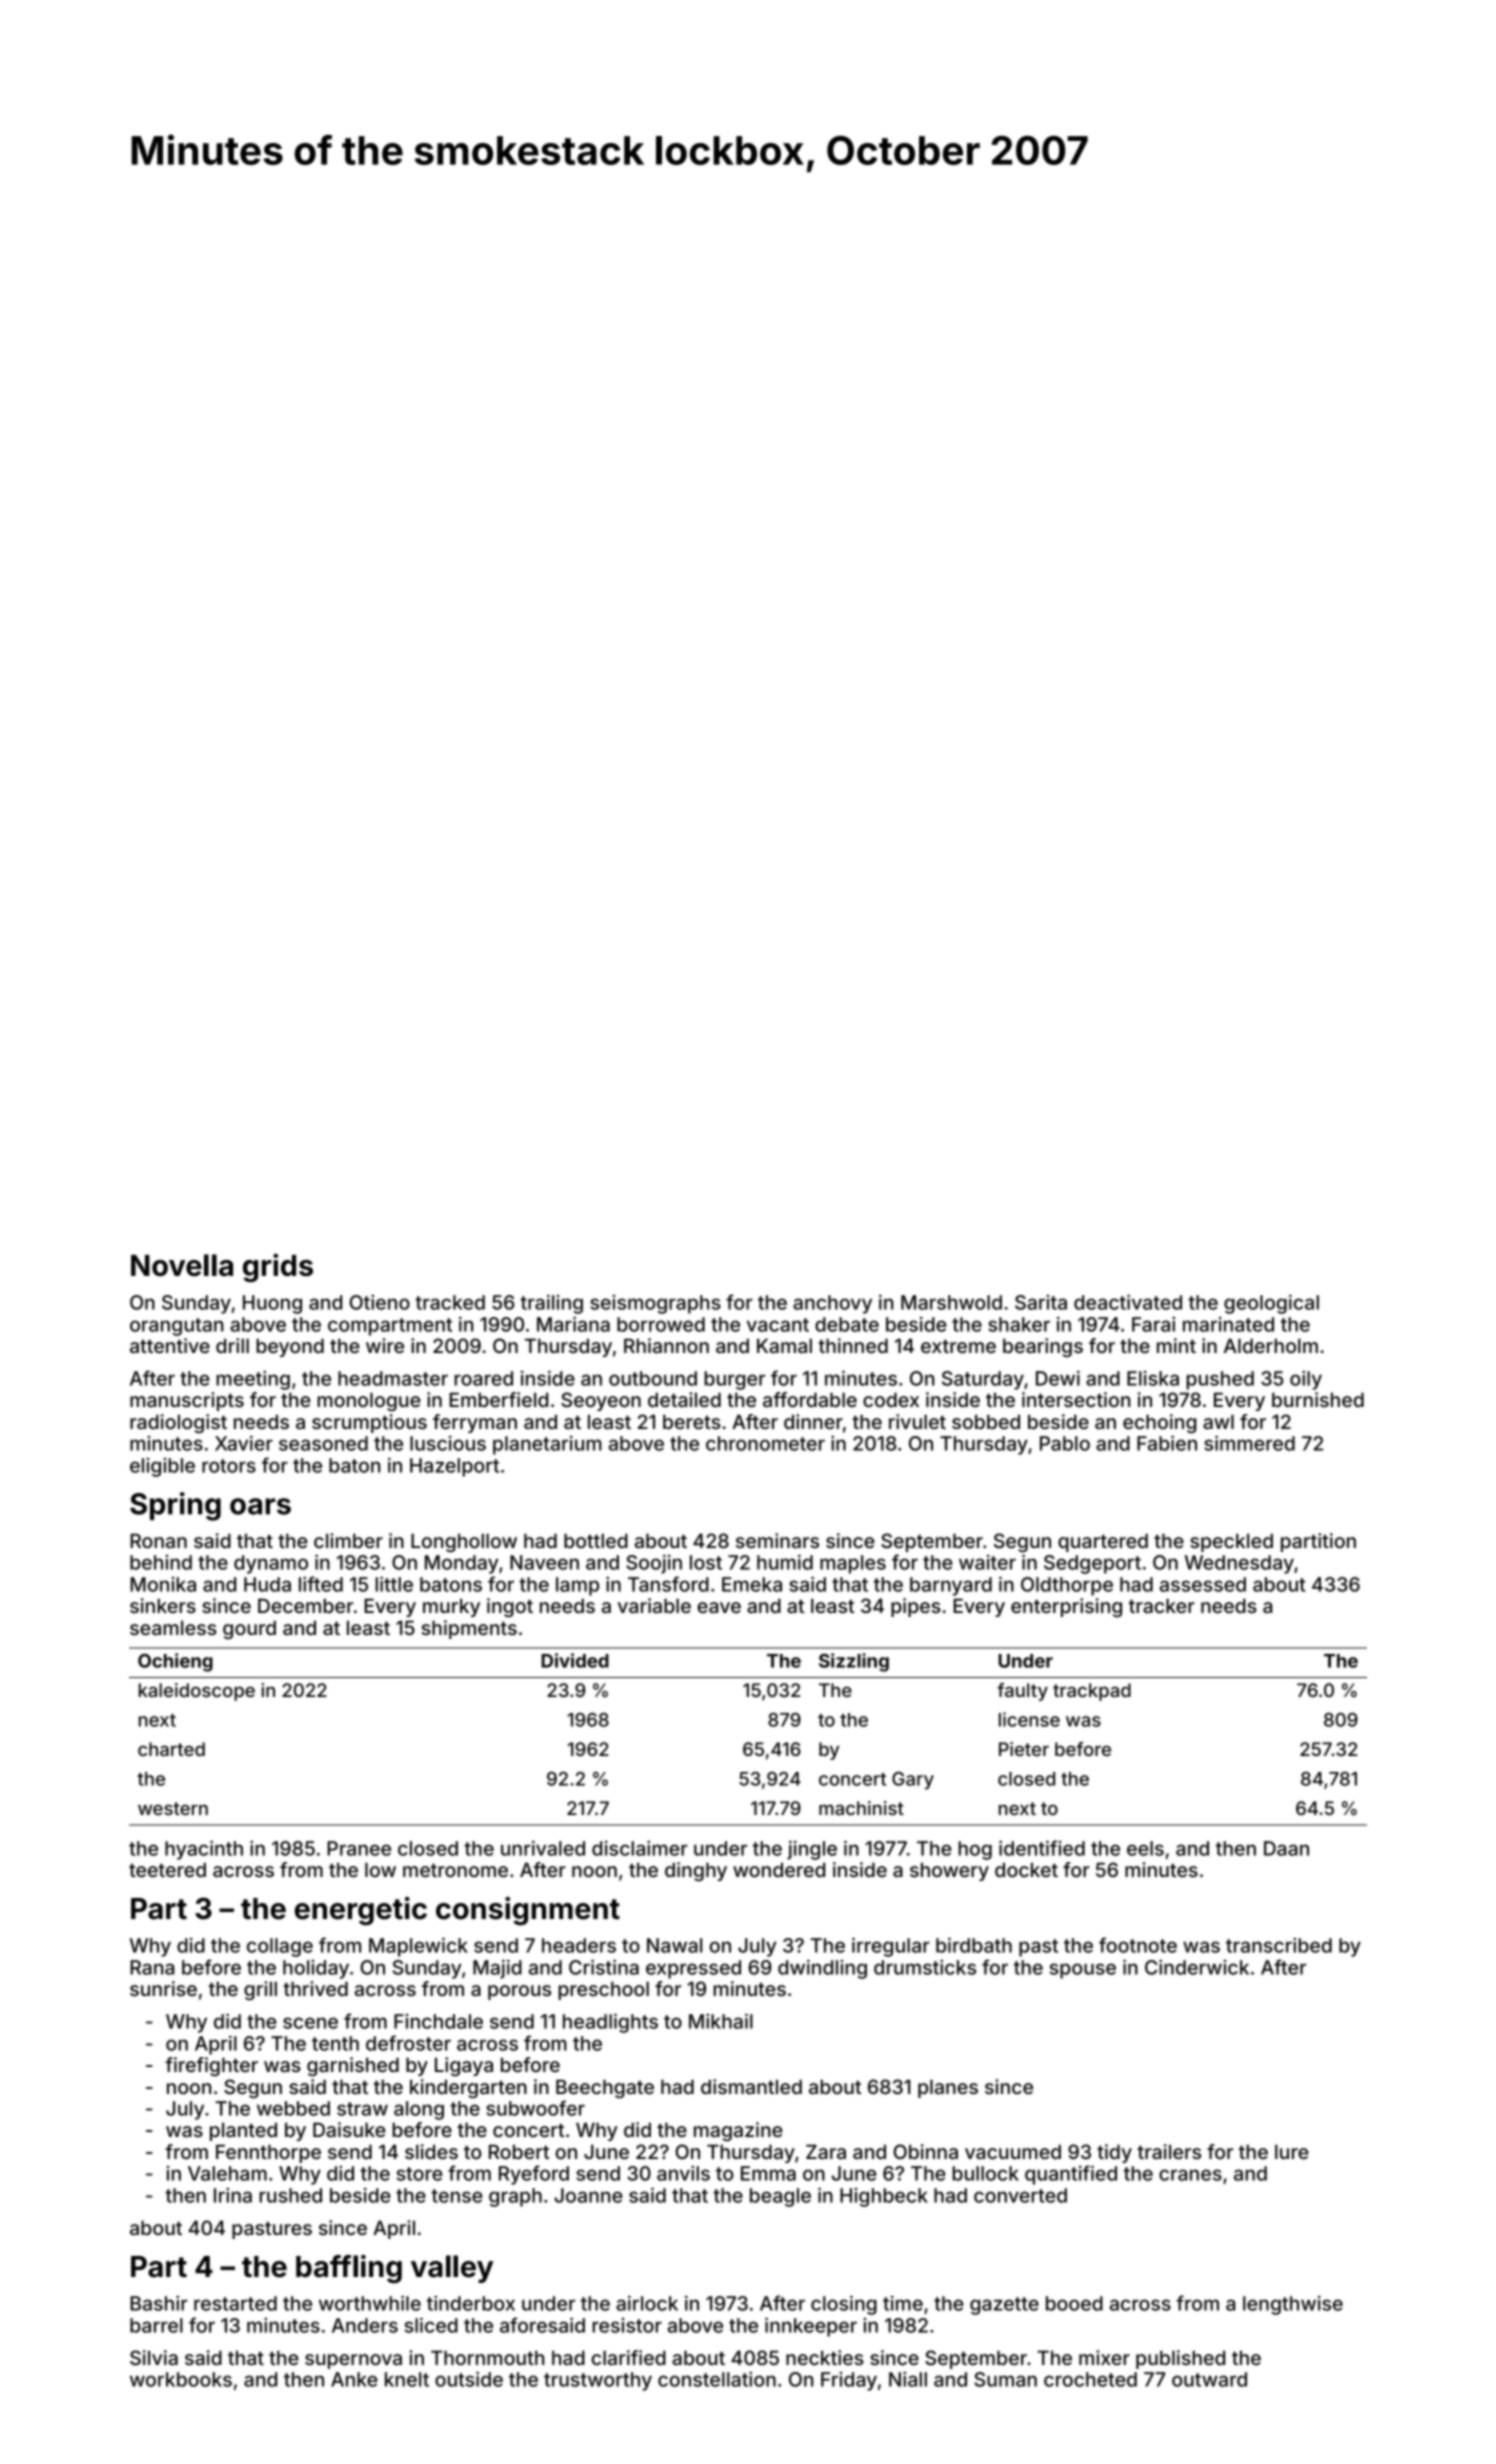 The height and width of the screenshot is (2464, 1496). What do you see at coordinates (1041, 1302) in the screenshot?
I see `Sarita` at bounding box center [1041, 1302].
